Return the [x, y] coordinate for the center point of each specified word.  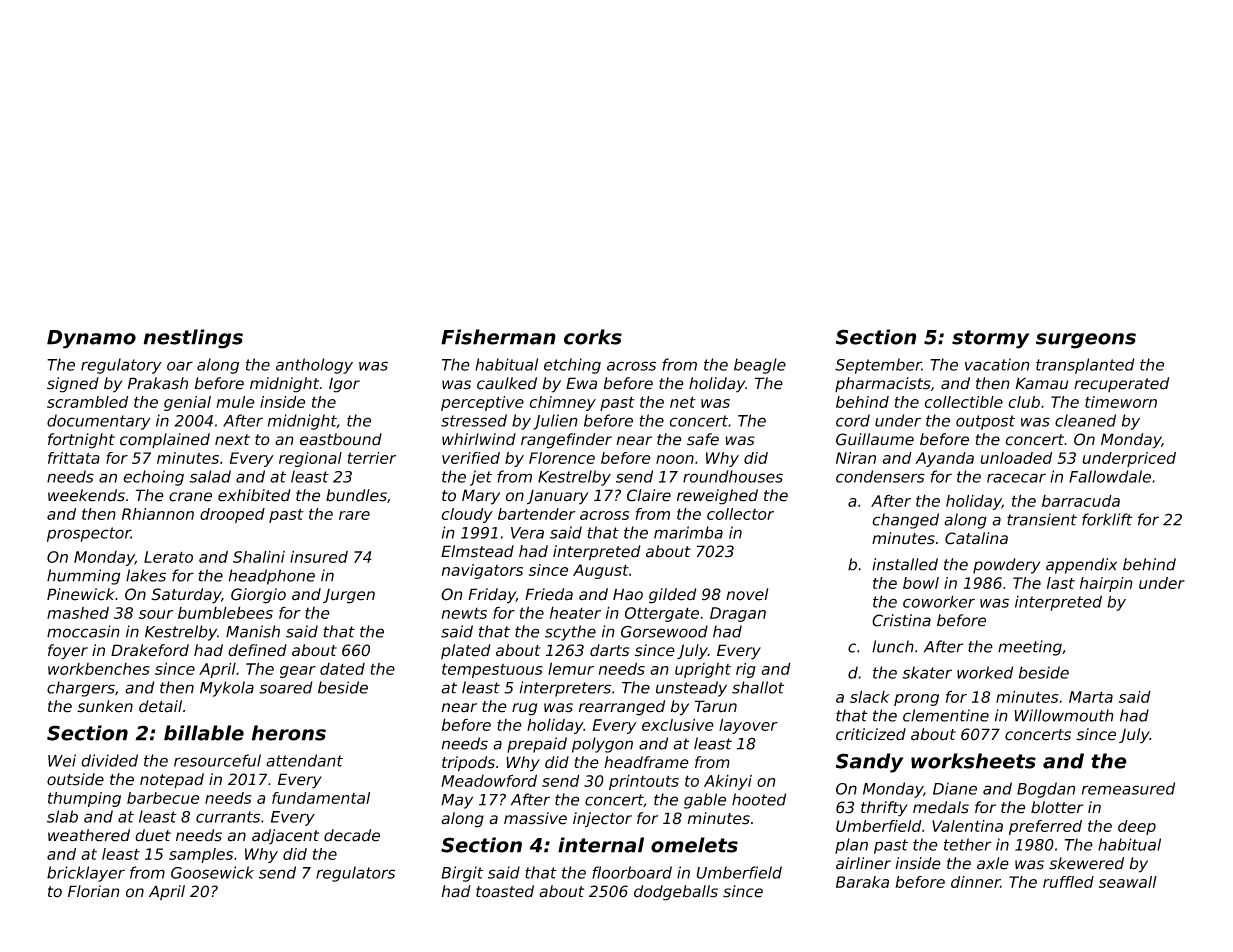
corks [593, 337]
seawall [1128, 882]
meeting [1030, 648]
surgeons [1086, 341]
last [1061, 583]
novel [747, 594]
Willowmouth [1064, 715]
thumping [84, 799]
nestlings [193, 339]
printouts [644, 782]
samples [201, 855]
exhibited [254, 495]
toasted [505, 891]
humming [83, 577]
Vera [527, 533]
